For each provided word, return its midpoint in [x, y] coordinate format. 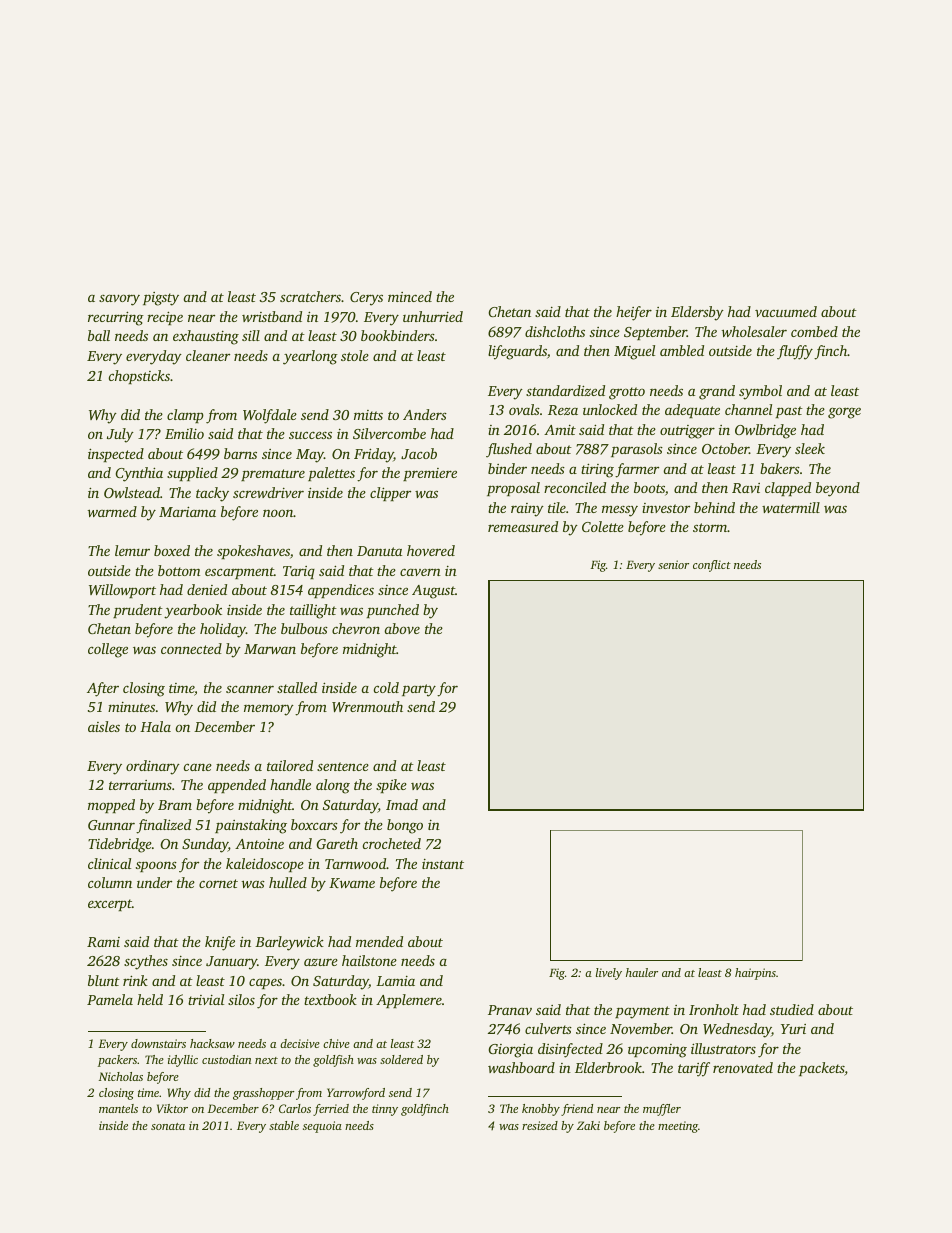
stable [284, 1125]
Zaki [588, 1125]
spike [391, 786]
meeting [678, 1127]
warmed [112, 511]
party [419, 690]
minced [410, 296]
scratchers [310, 296]
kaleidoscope [265, 865]
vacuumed [786, 311]
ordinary [153, 767]
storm [710, 527]
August [433, 592]
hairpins [755, 974]
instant [443, 864]
